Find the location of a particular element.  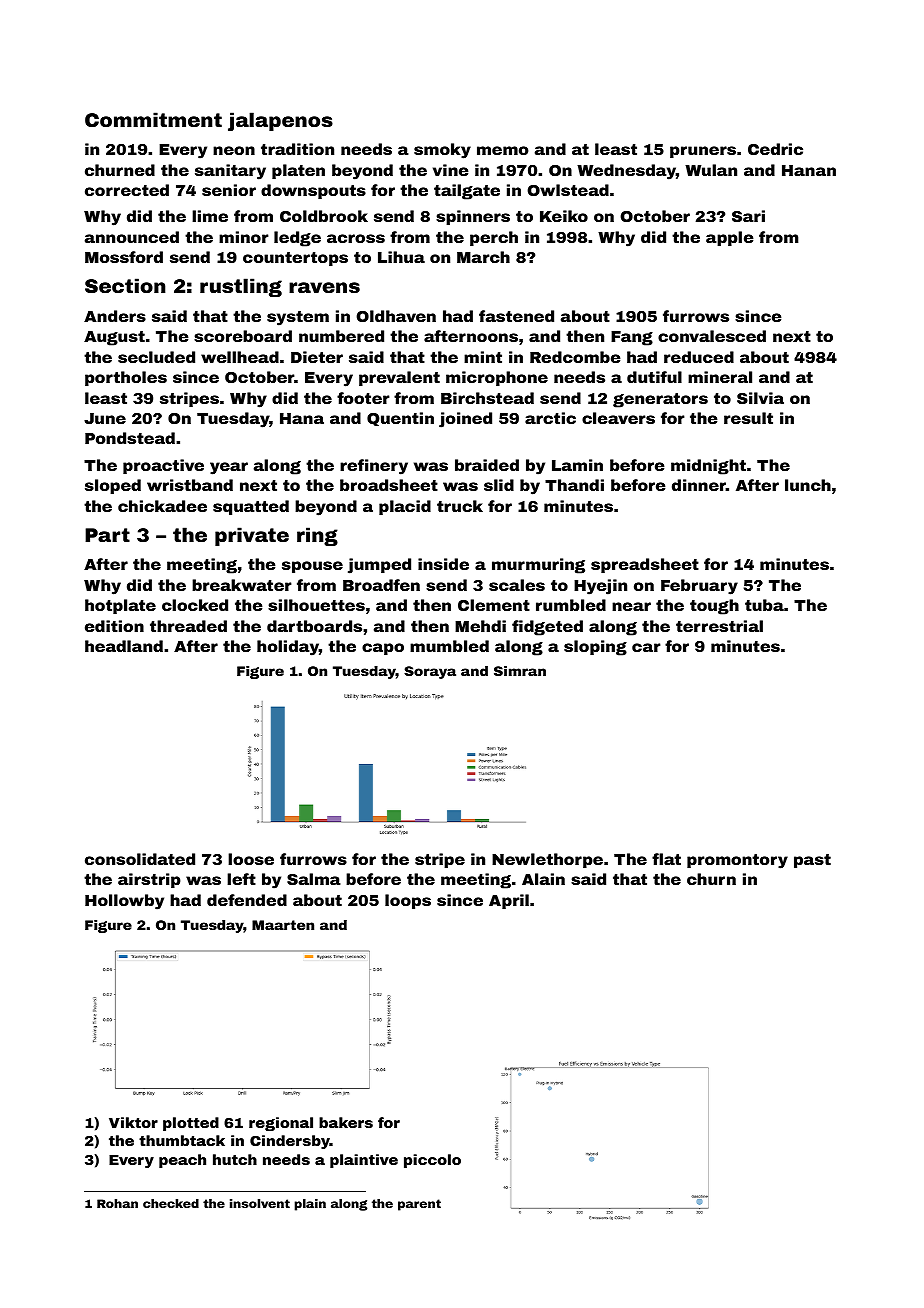

holiday is located at coordinates (288, 648).
